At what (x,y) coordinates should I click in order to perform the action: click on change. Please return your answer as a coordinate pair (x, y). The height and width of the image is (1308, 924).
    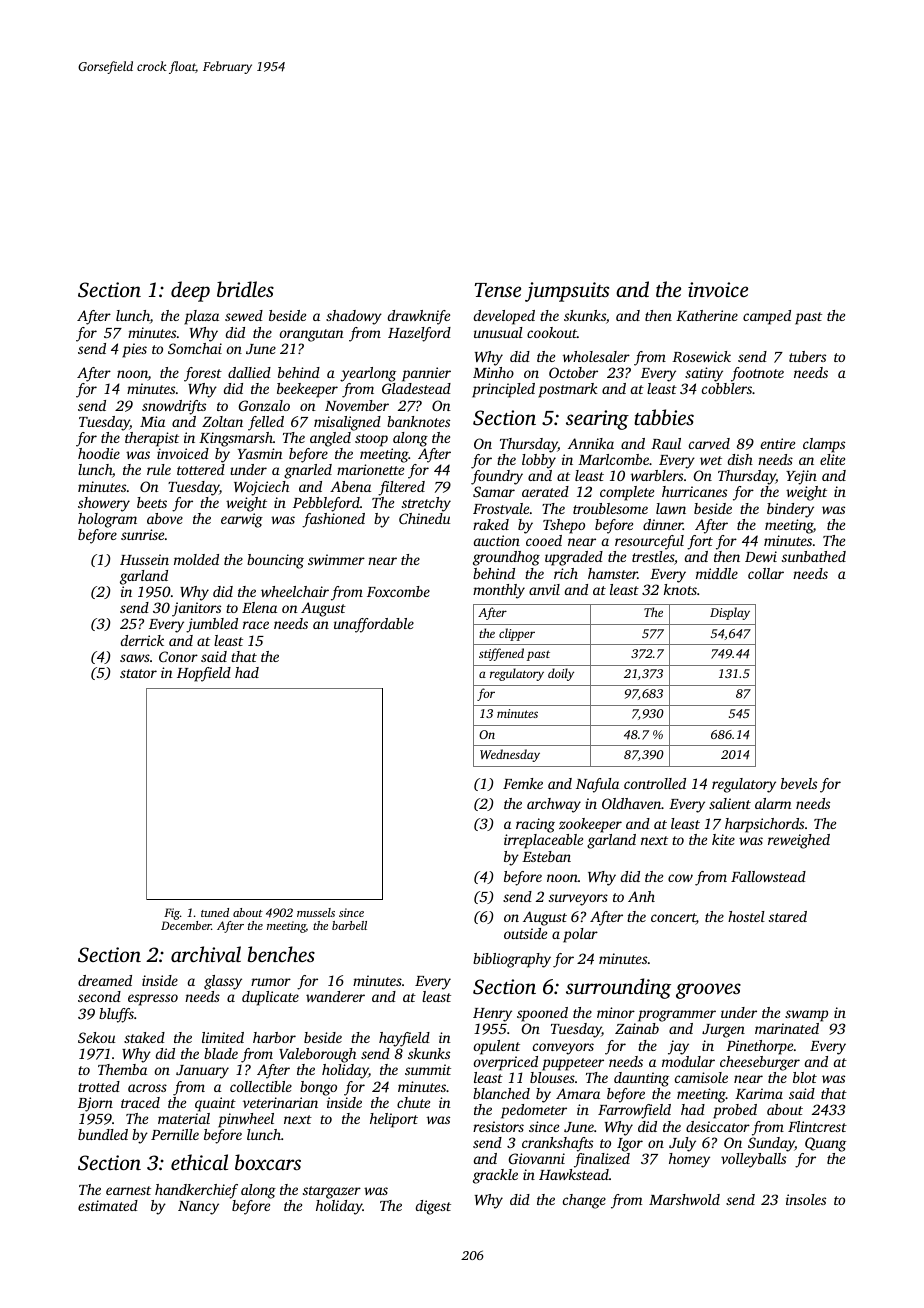
    Looking at the image, I should click on (584, 1201).
